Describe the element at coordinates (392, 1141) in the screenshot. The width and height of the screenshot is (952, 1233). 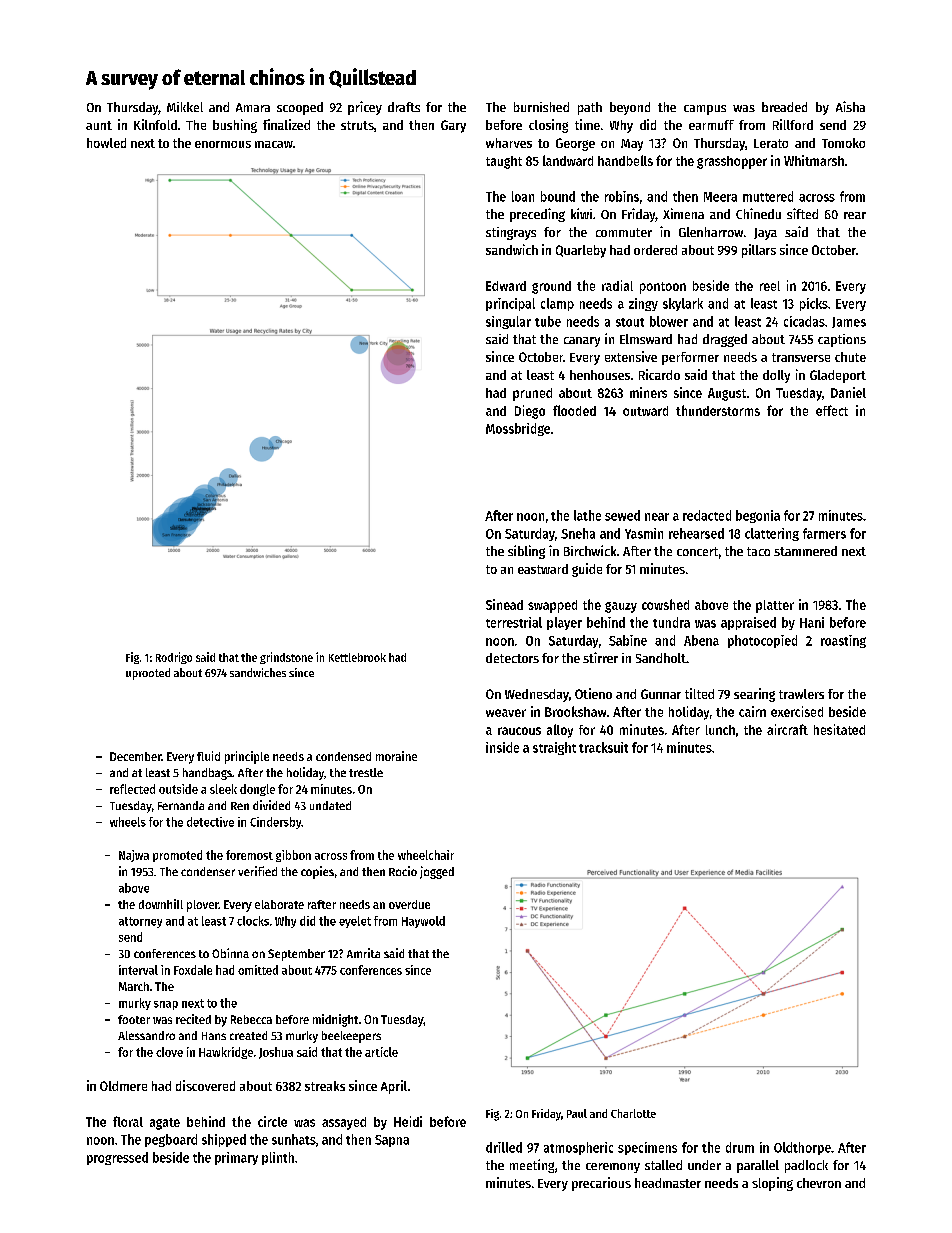
I see `Sapna` at that location.
